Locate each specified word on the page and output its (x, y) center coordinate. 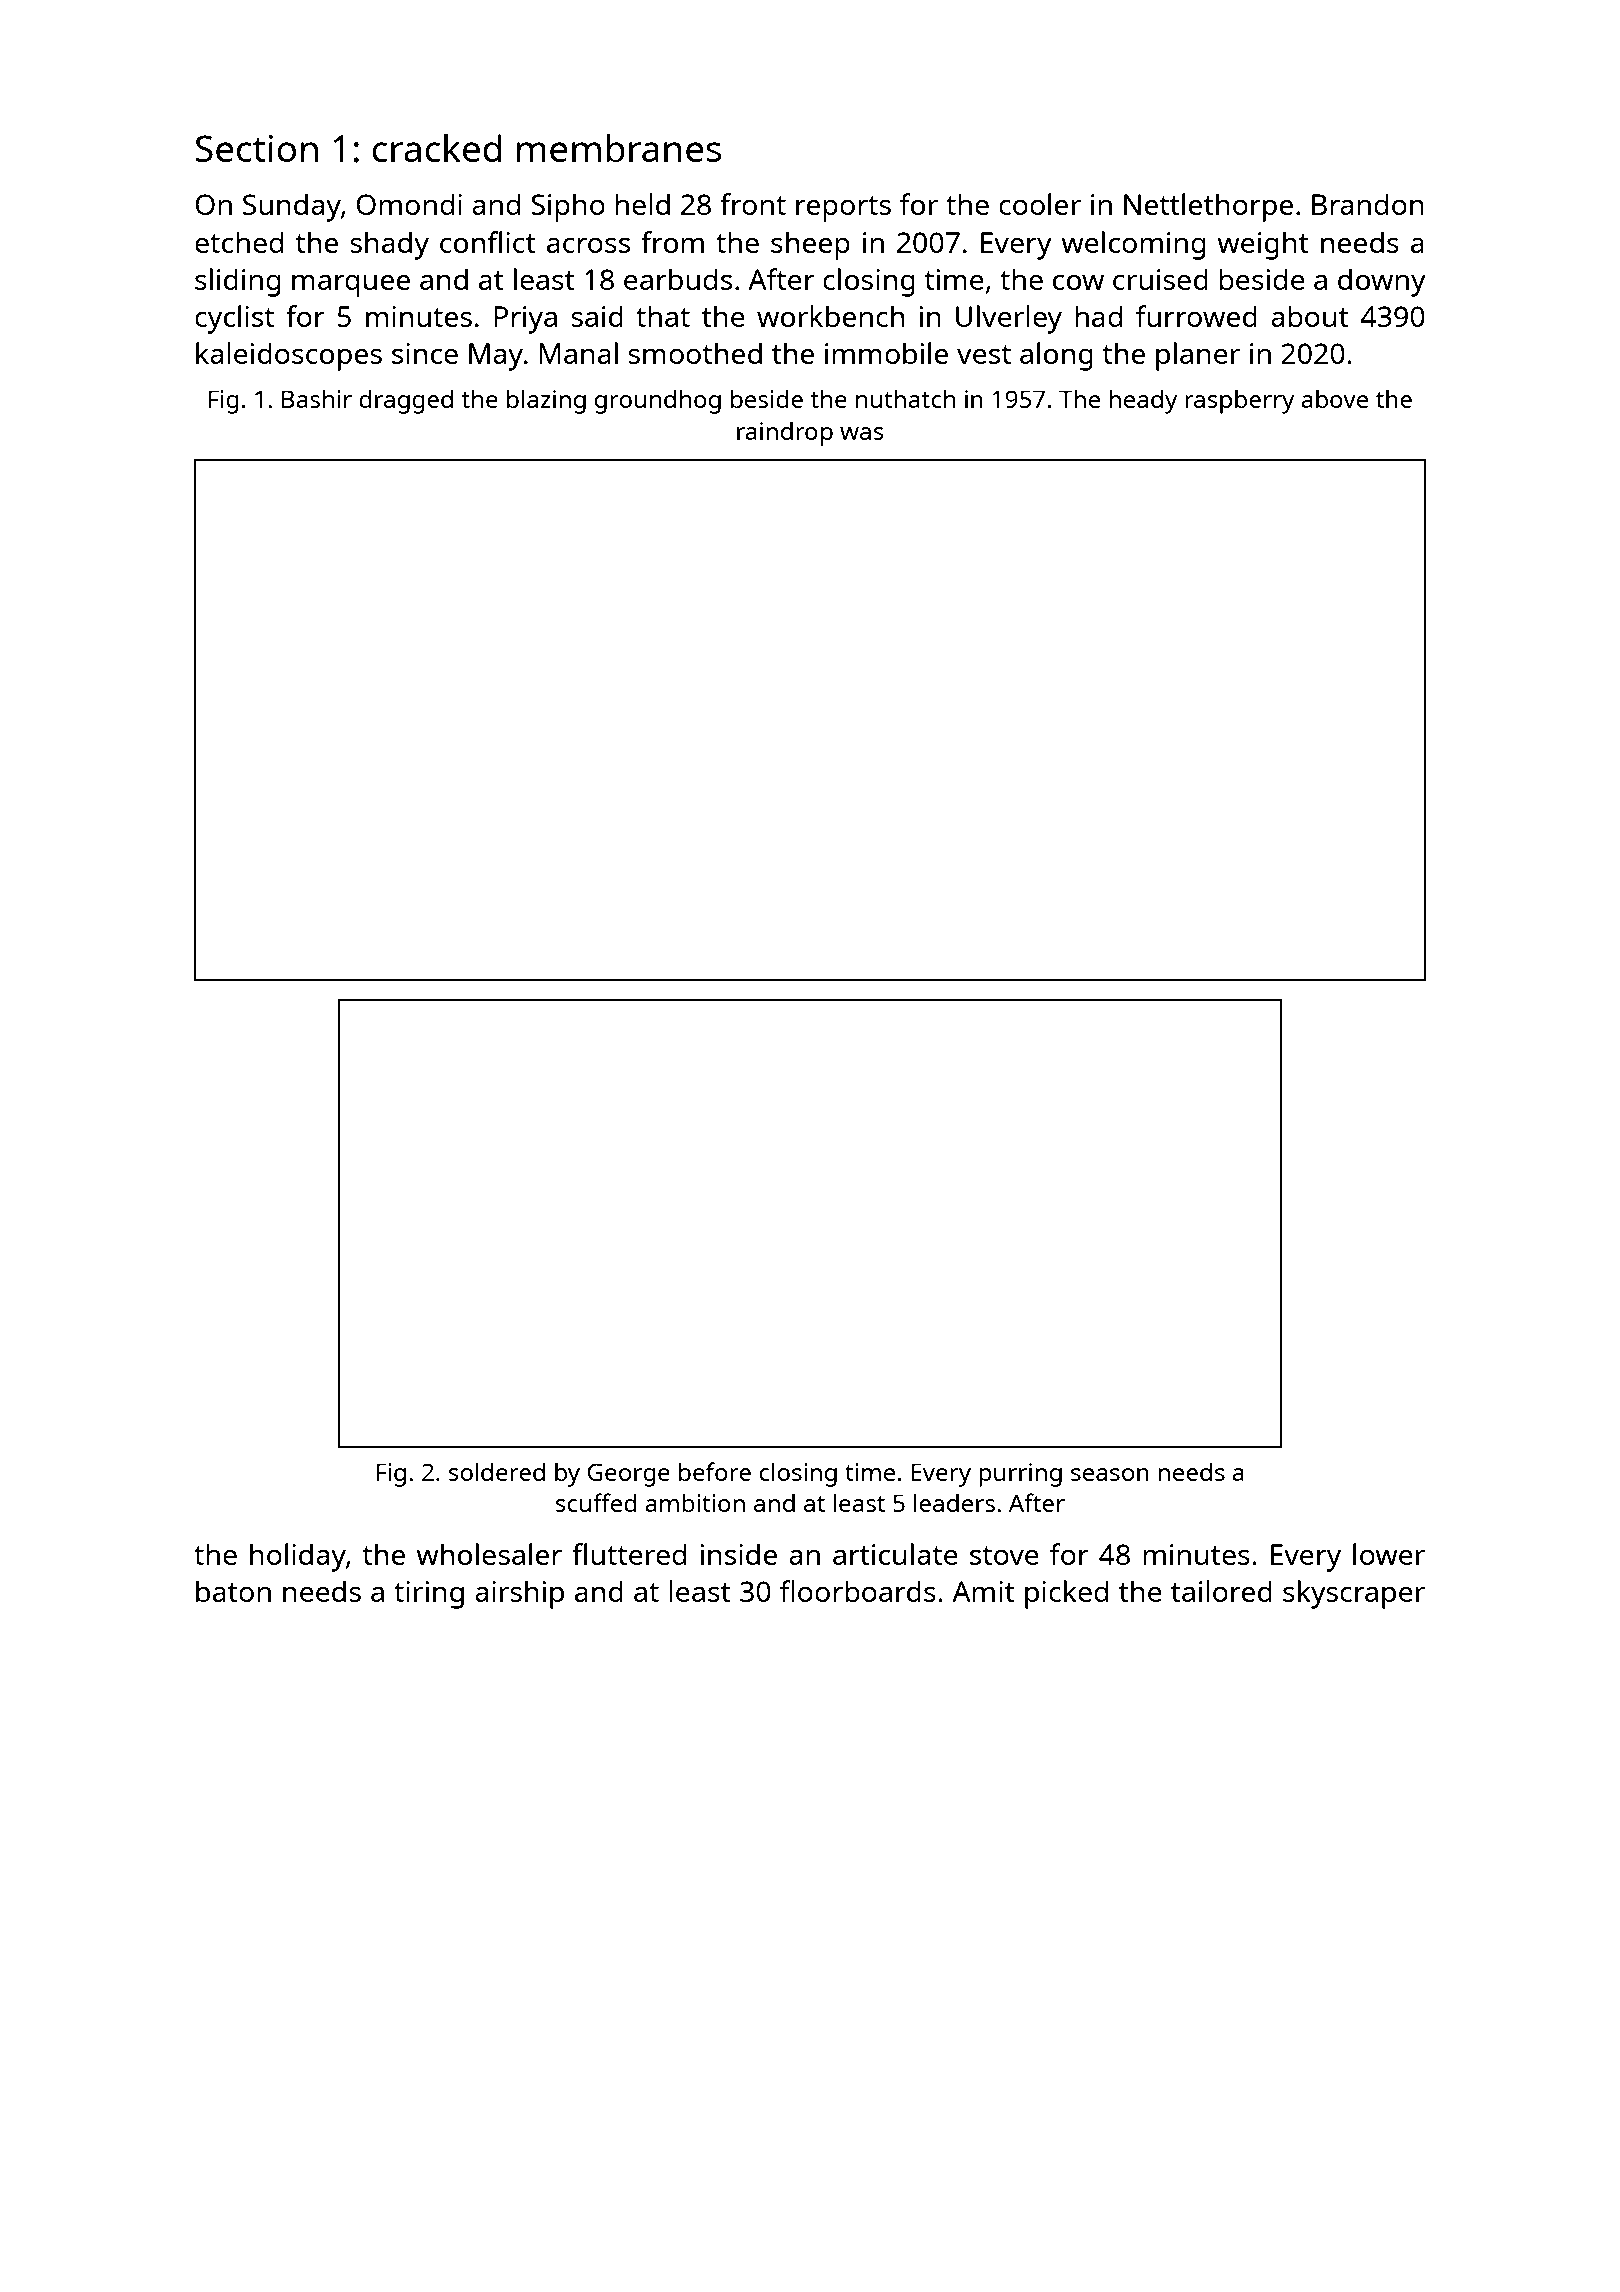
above (1334, 399)
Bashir (317, 399)
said (597, 316)
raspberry (1240, 402)
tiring (429, 1595)
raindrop (785, 434)
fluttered (629, 1554)
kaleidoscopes (289, 356)
